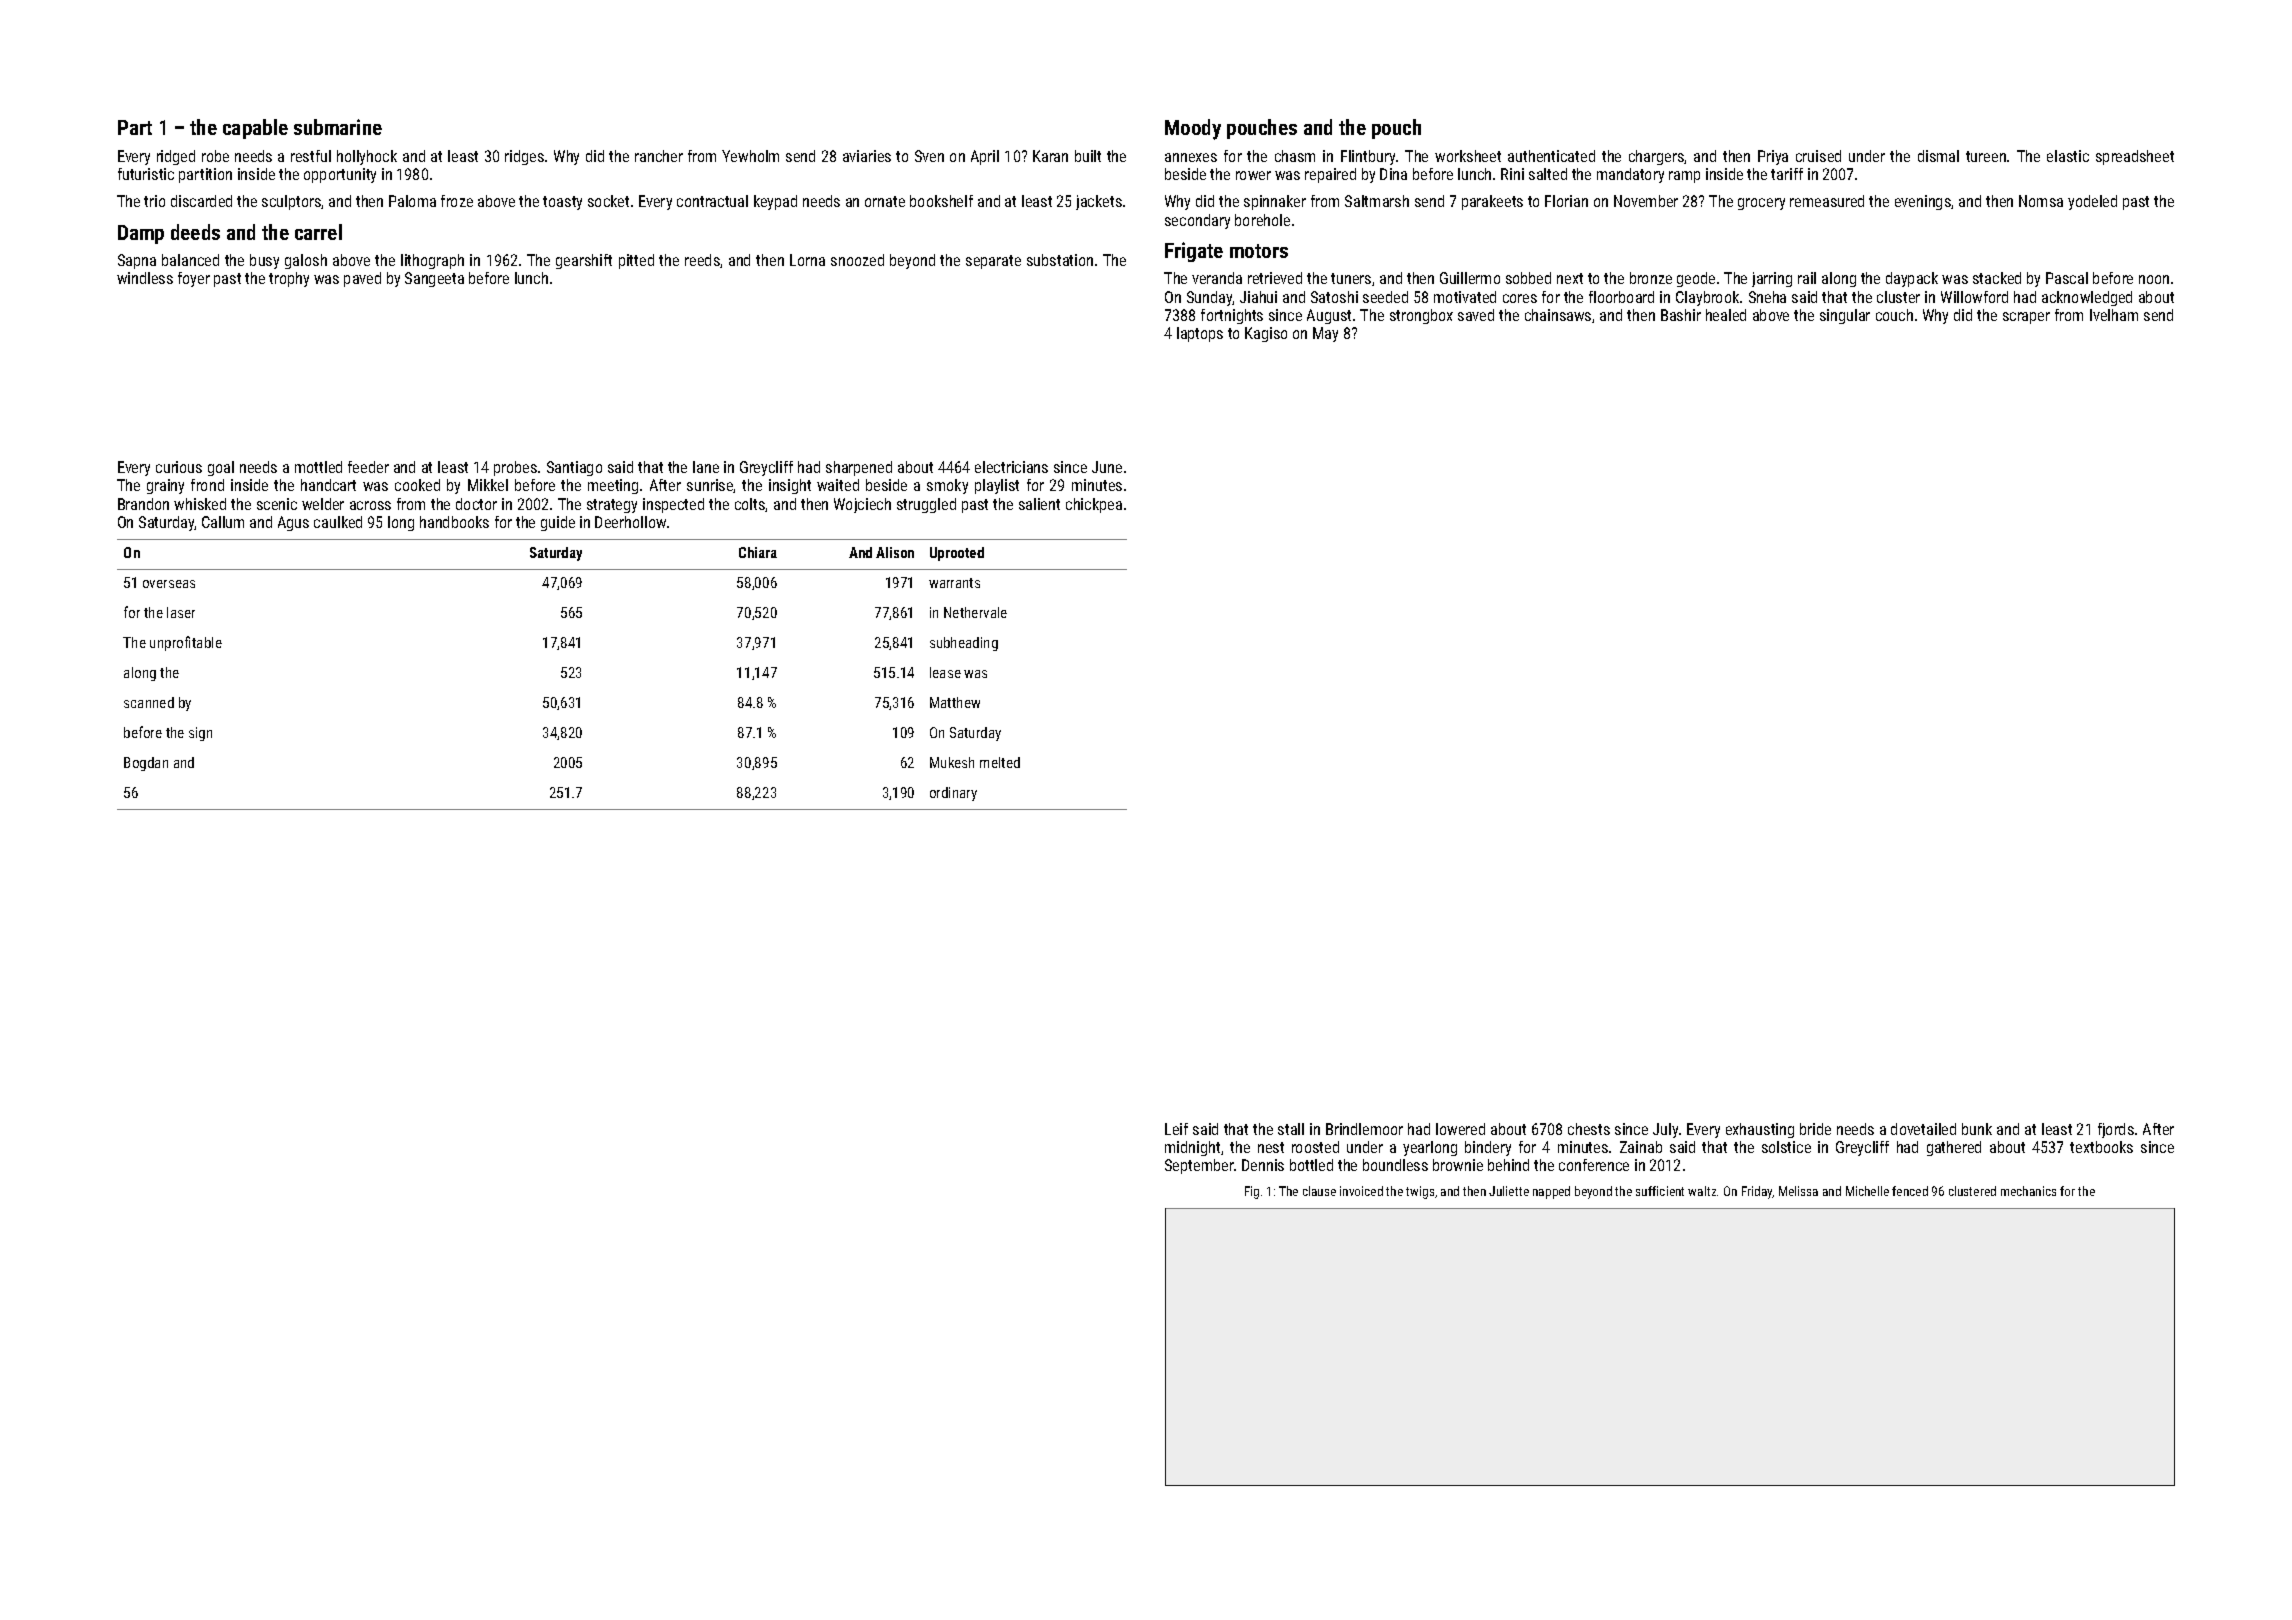 This screenshot has height=1620, width=2292. Describe the element at coordinates (1551, 1192) in the screenshot. I see `napped` at that location.
